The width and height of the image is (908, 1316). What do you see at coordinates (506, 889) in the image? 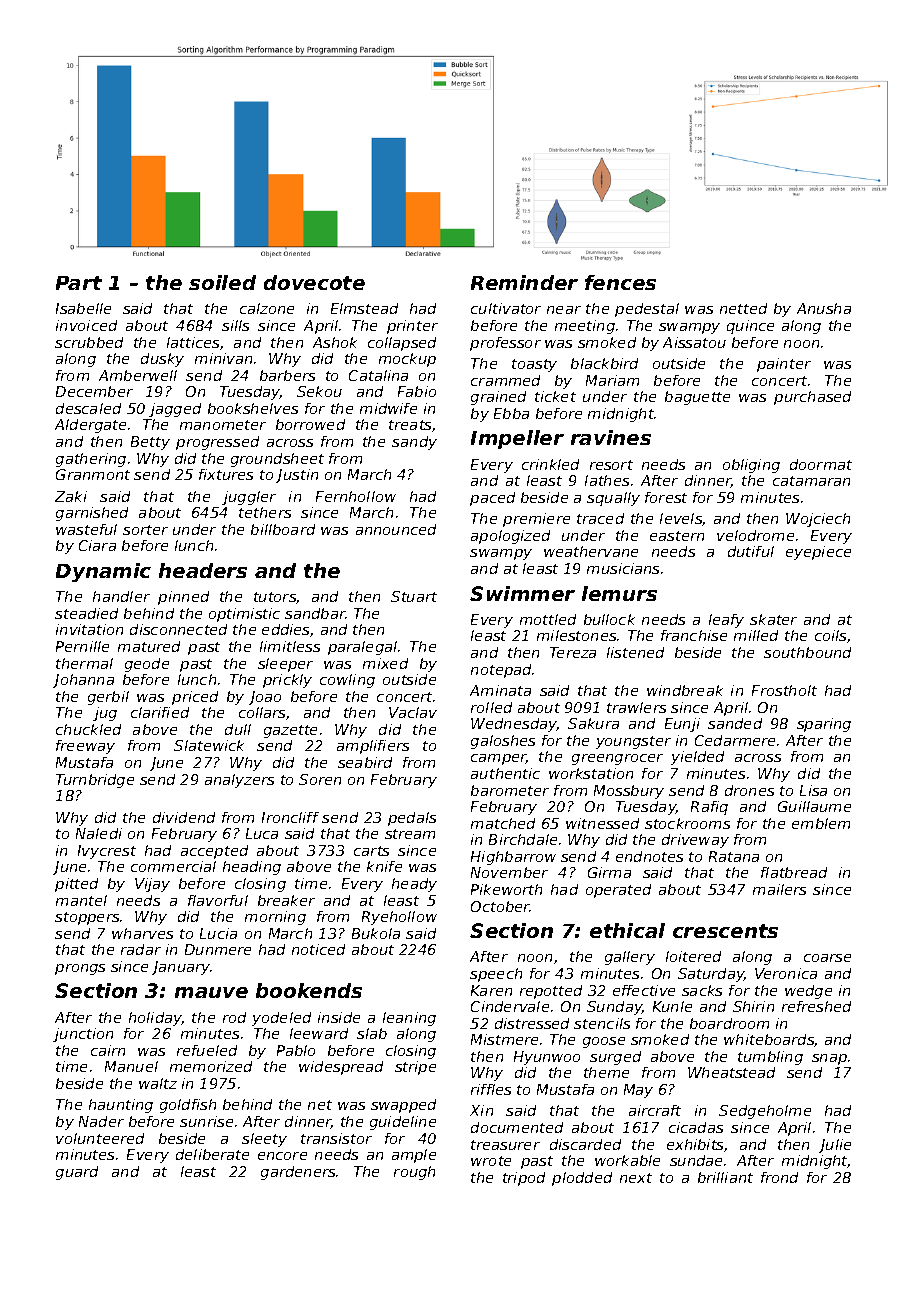
I see `Pikeworth` at bounding box center [506, 889].
